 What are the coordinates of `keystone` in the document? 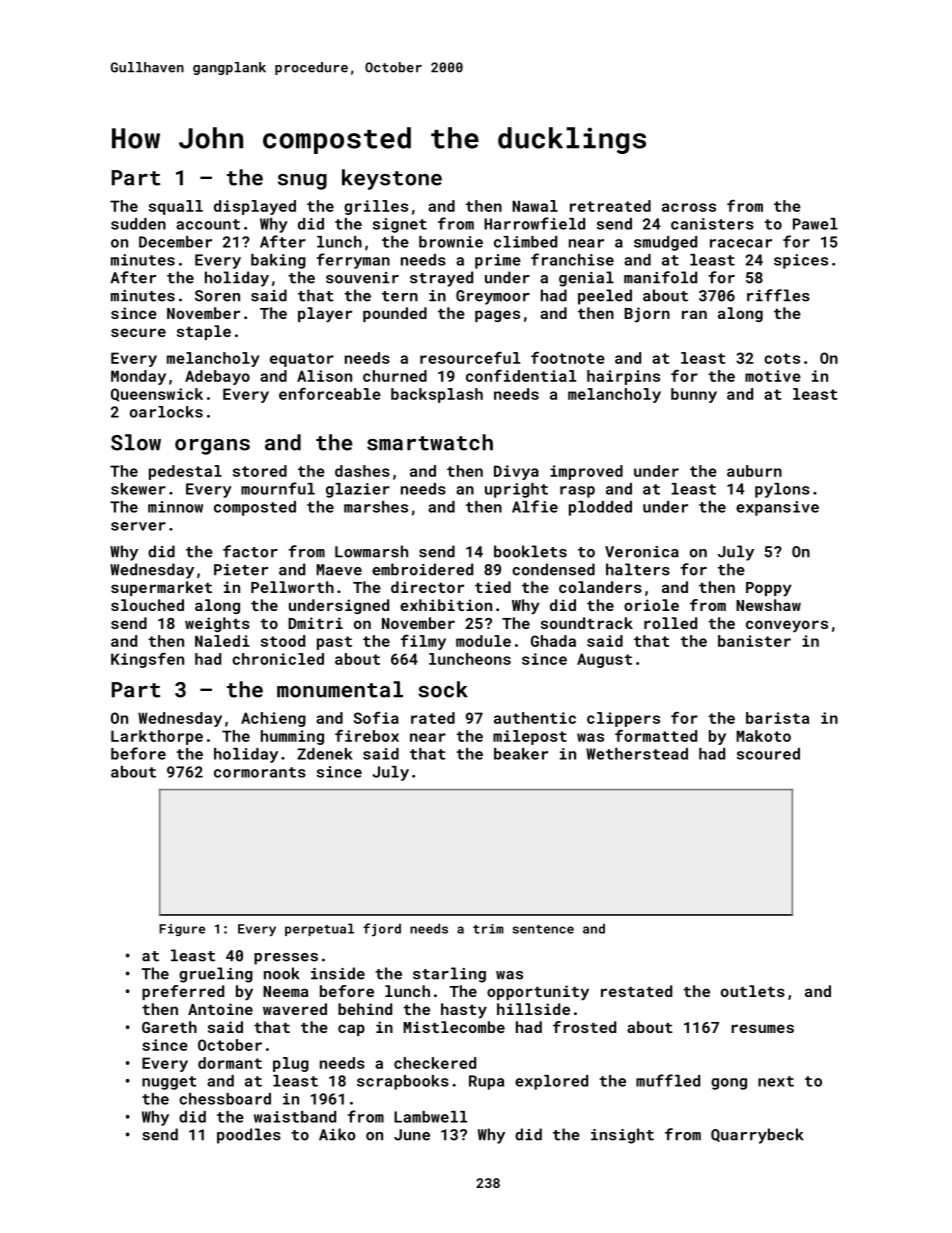 It's located at (392, 179).
